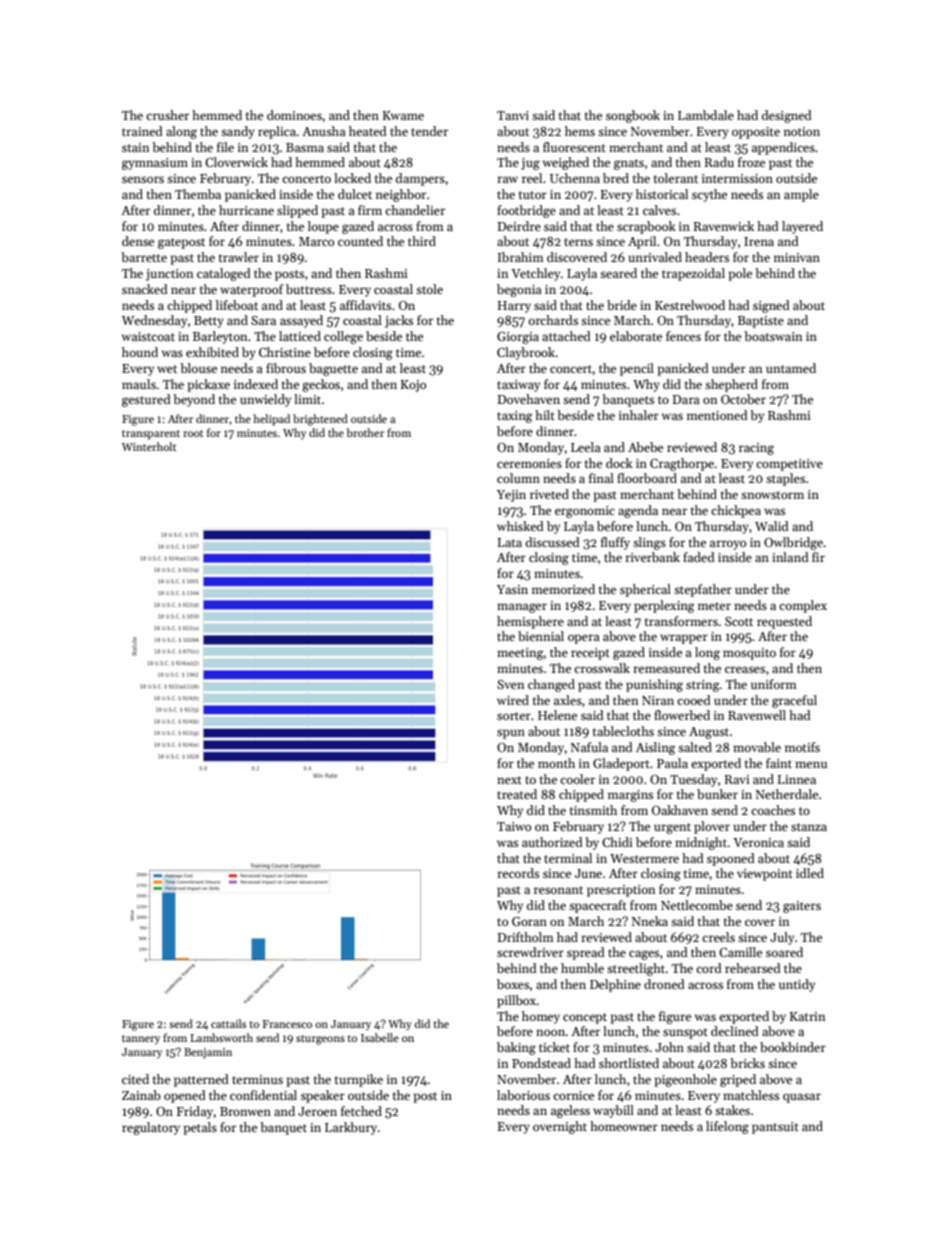 Image resolution: width=952 pixels, height=1233 pixels. Describe the element at coordinates (717, 794) in the screenshot. I see `bunker` at that location.
